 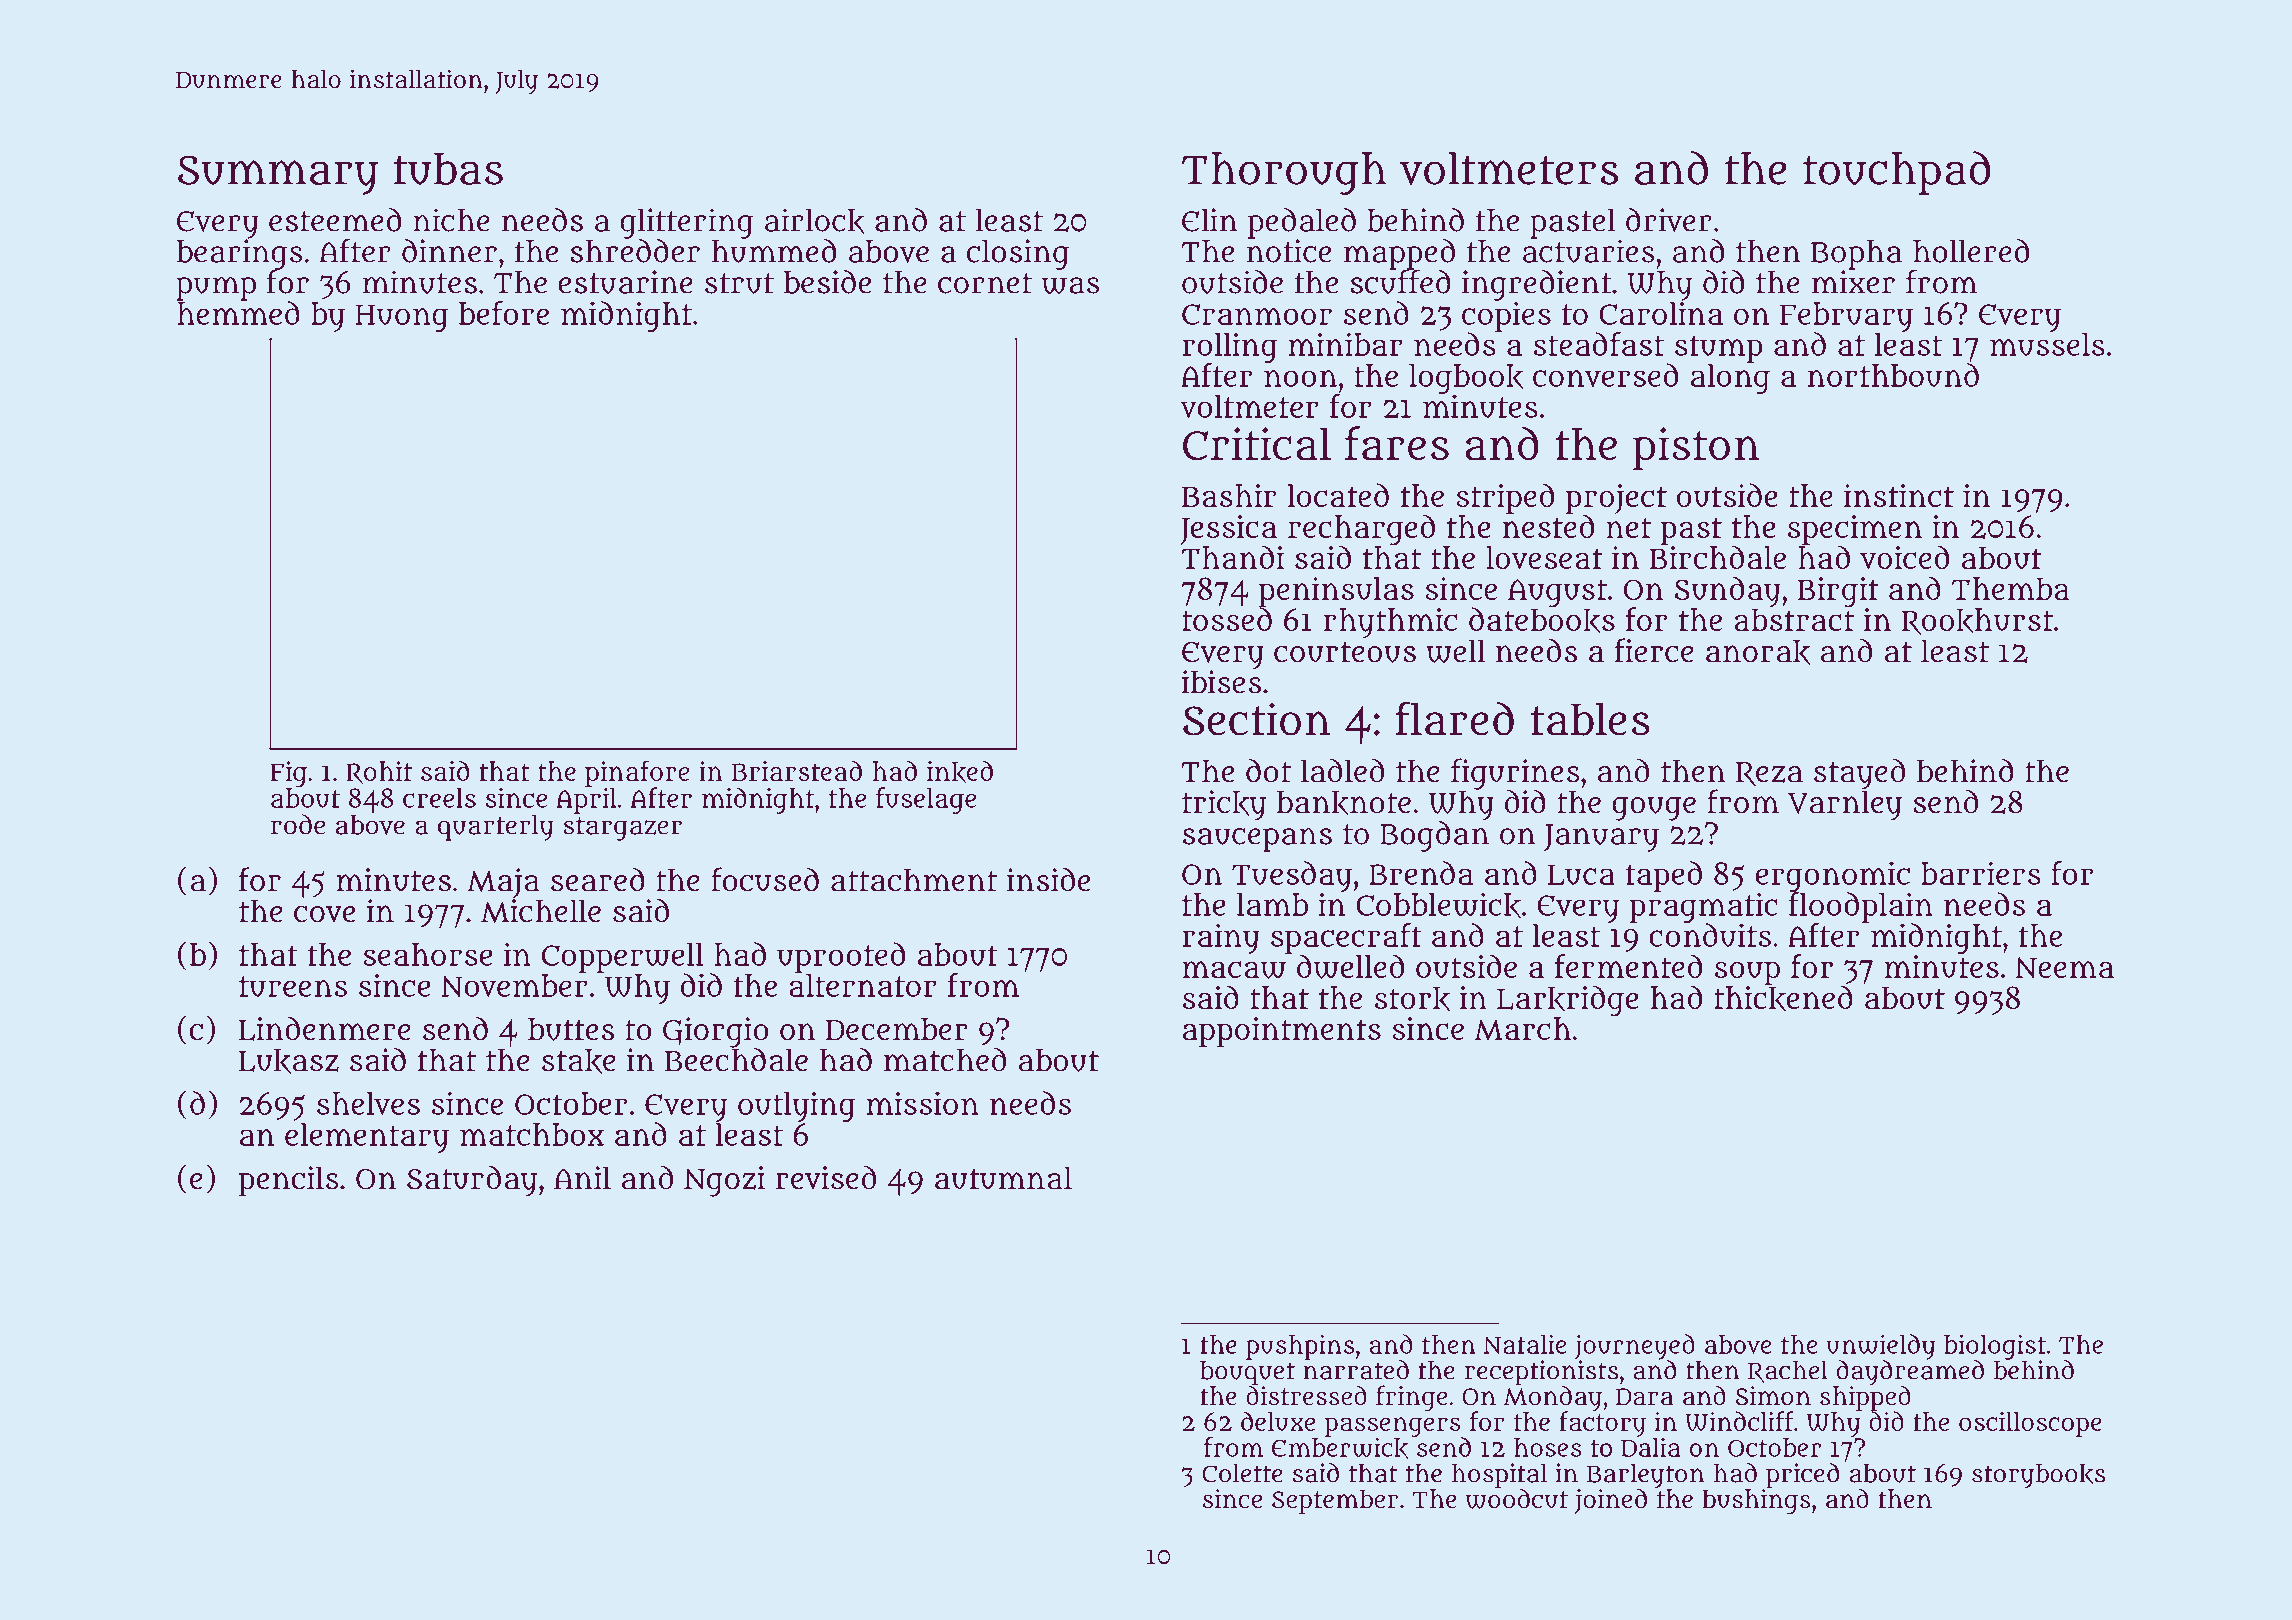 What do you see at coordinates (2047, 344) in the image?
I see `mussels` at bounding box center [2047, 344].
